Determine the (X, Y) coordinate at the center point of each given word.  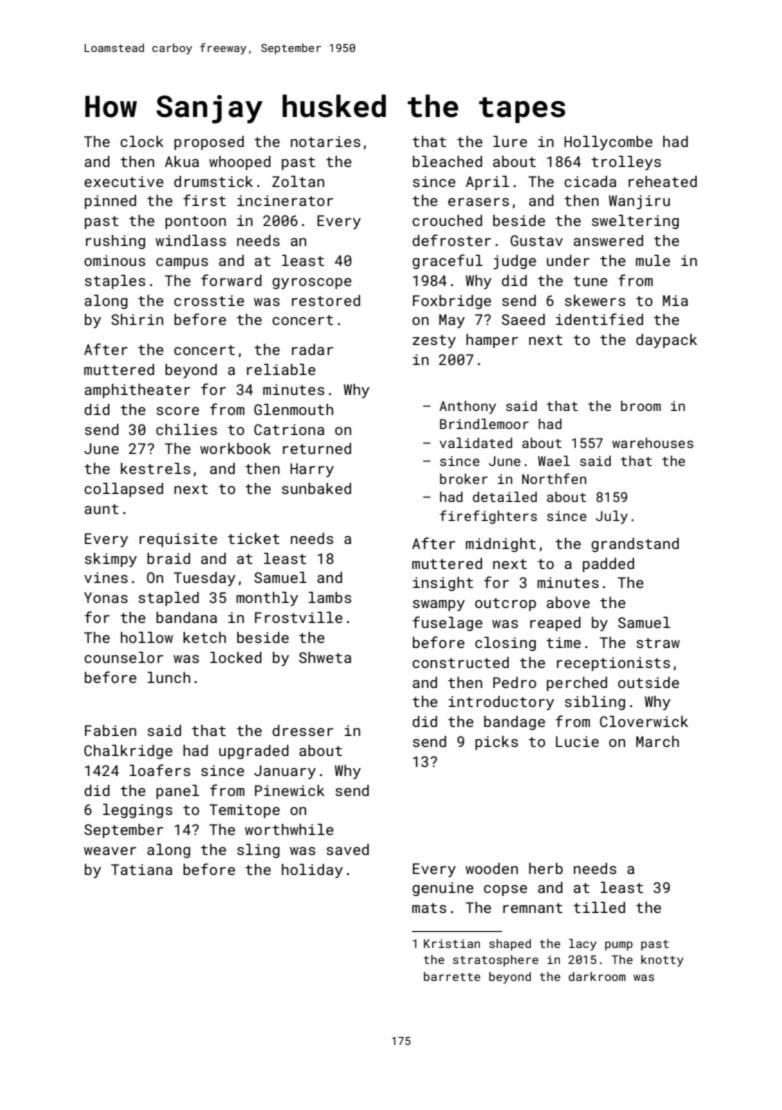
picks (496, 743)
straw (658, 643)
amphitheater (137, 391)
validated (476, 442)
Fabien (110, 730)
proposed (209, 143)
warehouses (652, 442)
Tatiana (141, 869)
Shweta (325, 657)
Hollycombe (608, 143)
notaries (325, 141)
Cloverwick (644, 721)
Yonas (106, 597)
